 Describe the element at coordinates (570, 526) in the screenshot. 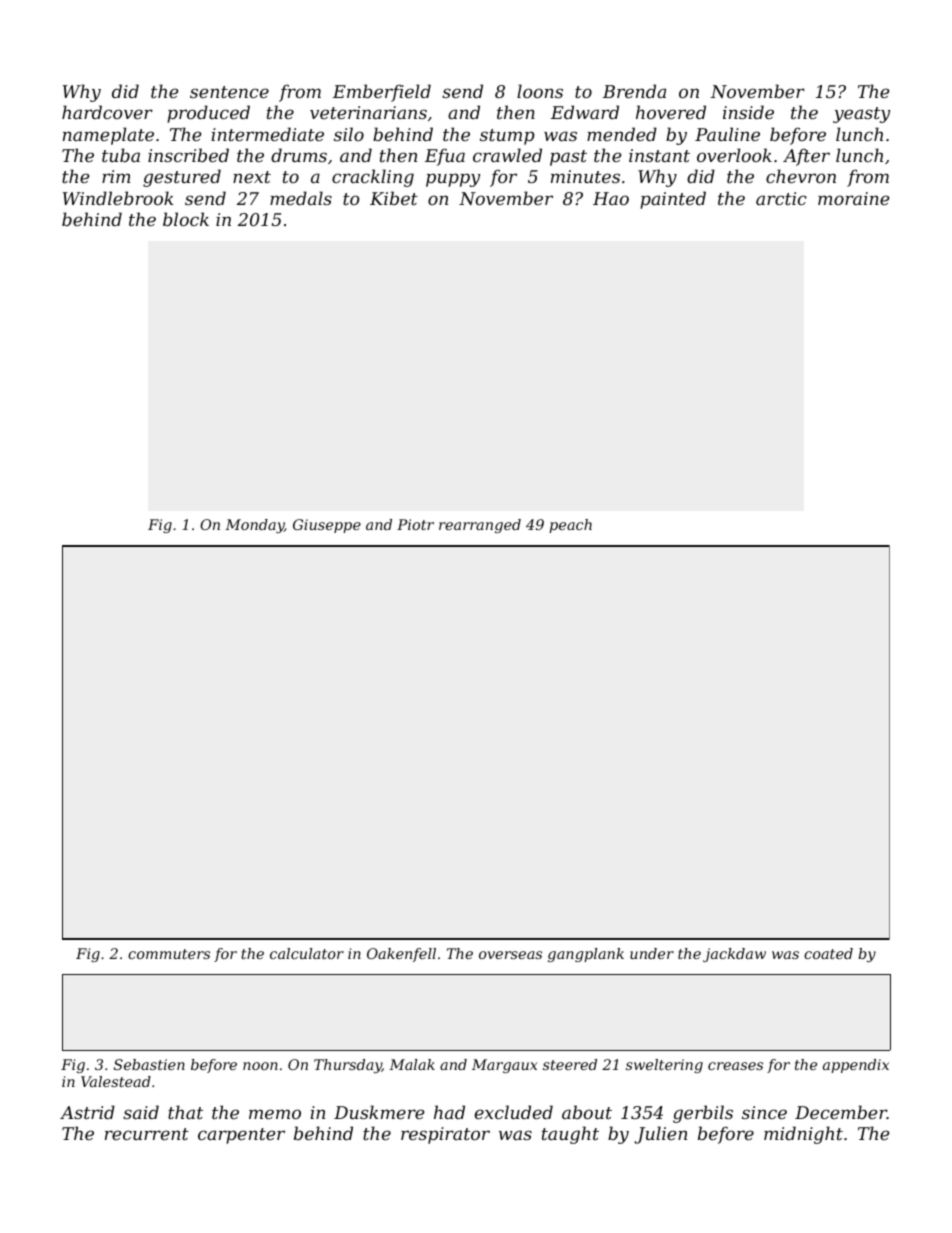

I see `peach` at that location.
